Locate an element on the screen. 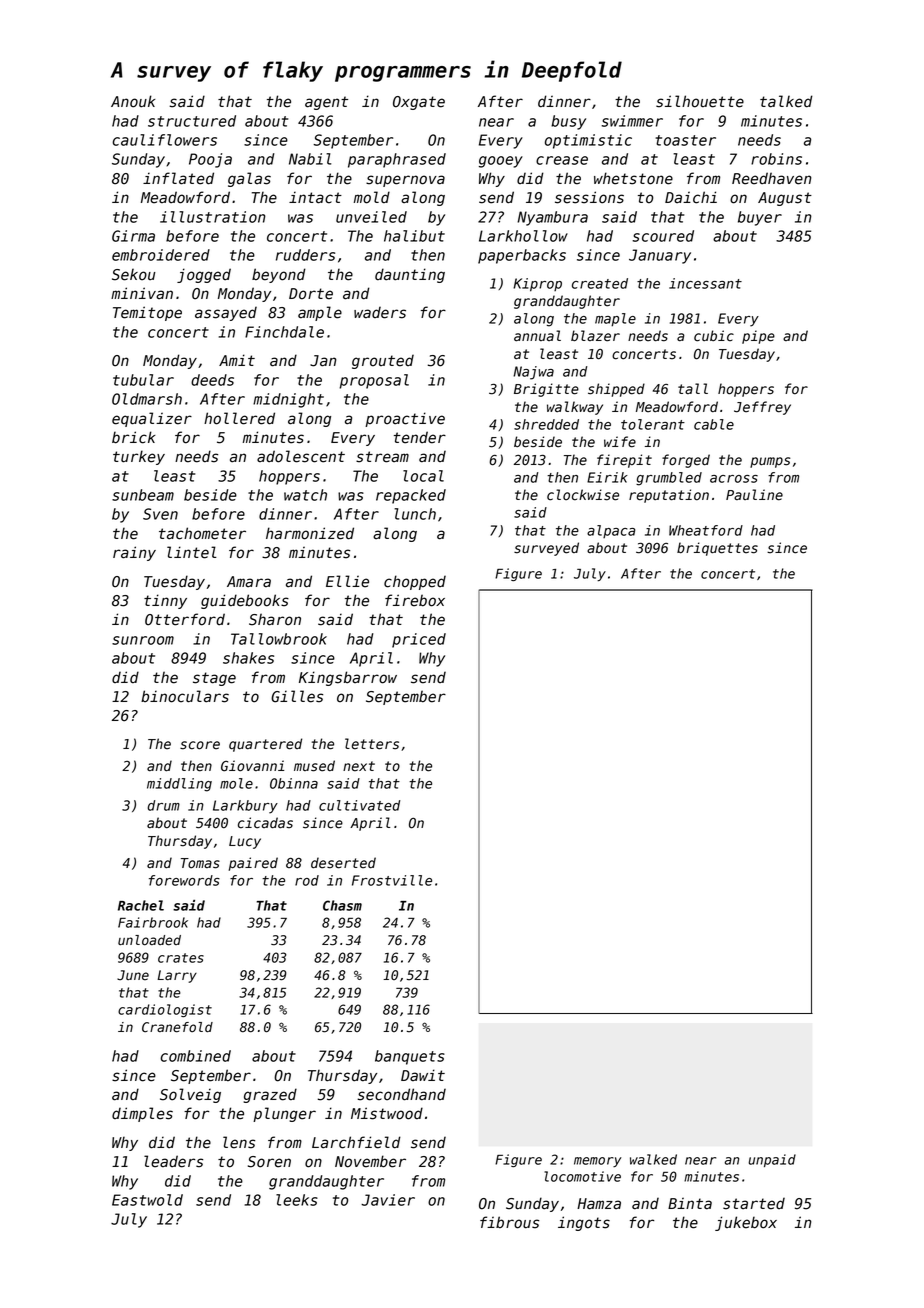  Larry is located at coordinates (177, 976).
